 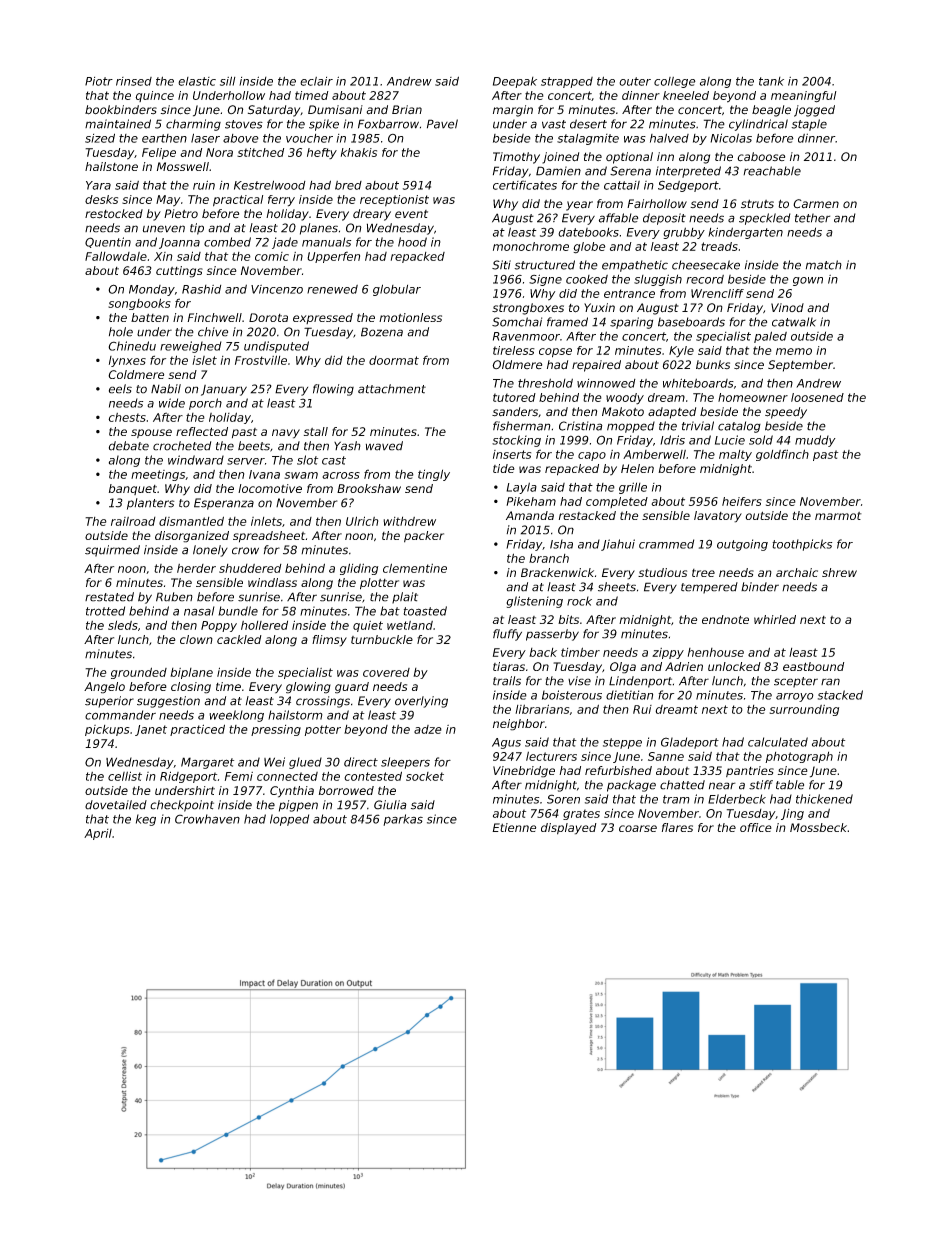 I want to click on bunks, so click(x=713, y=364).
